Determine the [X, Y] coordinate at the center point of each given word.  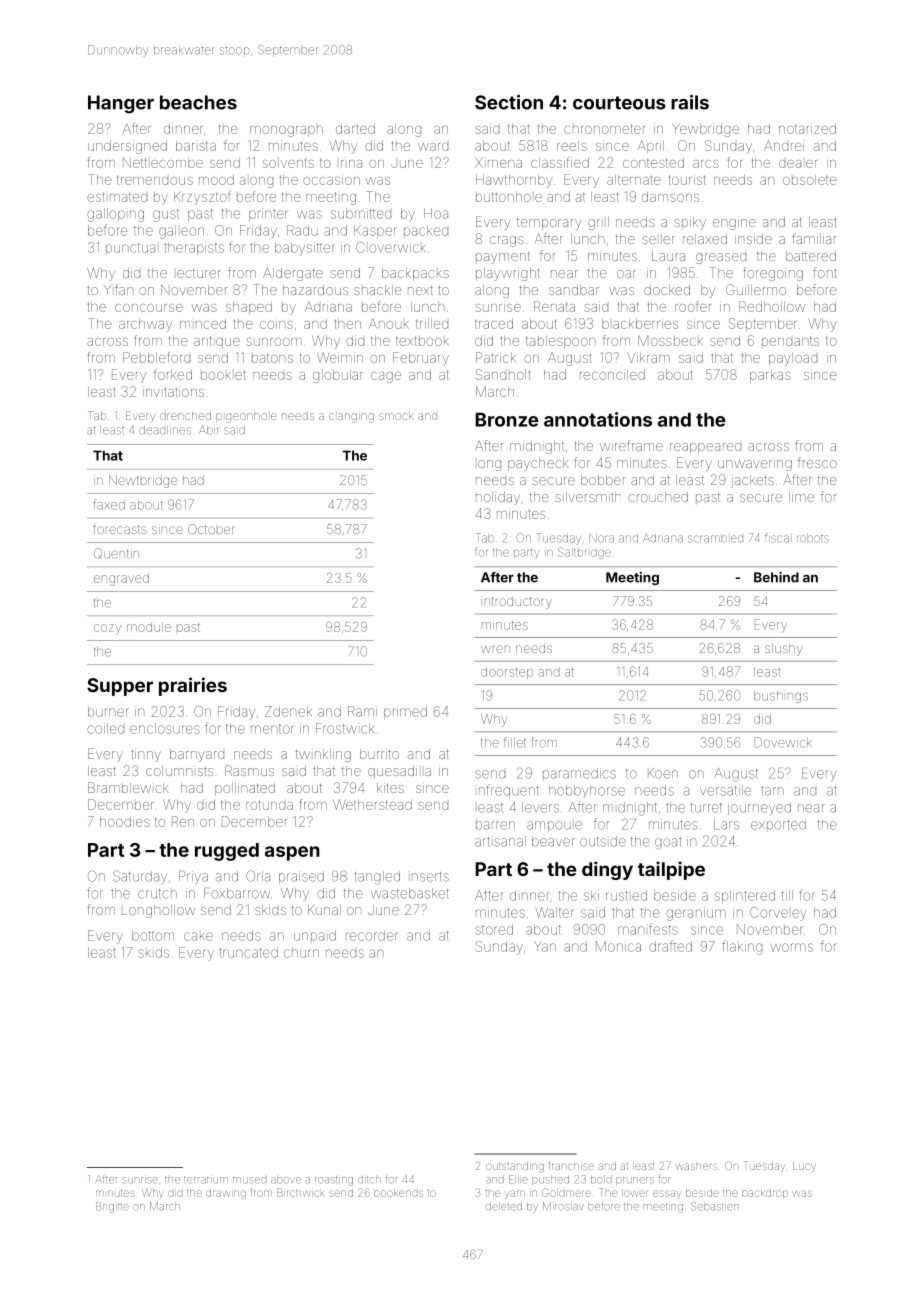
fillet [514, 742]
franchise [571, 1166]
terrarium [206, 1180]
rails [690, 102]
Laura [668, 256]
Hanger [121, 104]
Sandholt [503, 374]
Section [509, 102]
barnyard [197, 755]
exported [778, 824]
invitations [173, 391]
